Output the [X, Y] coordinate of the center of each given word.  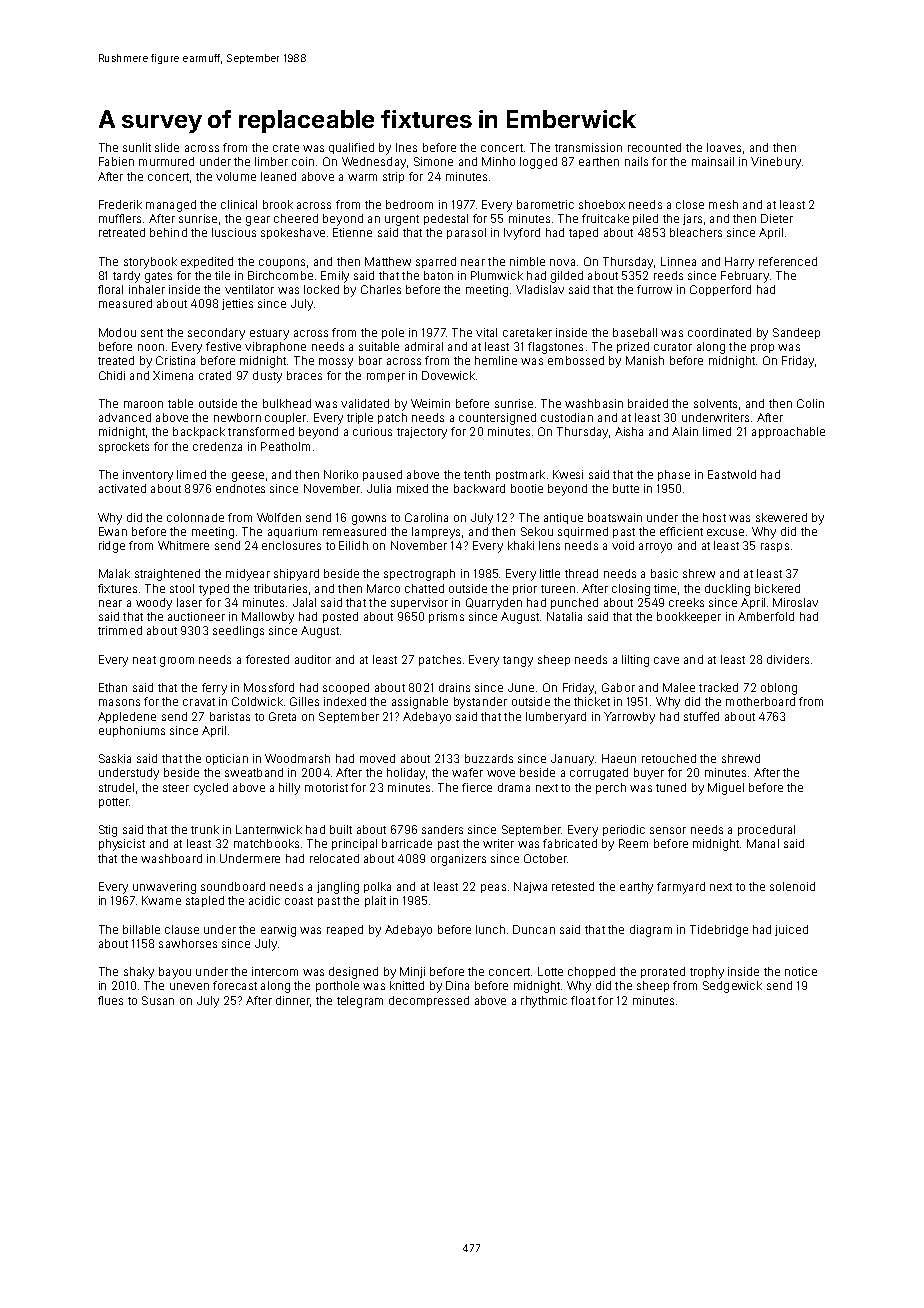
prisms [446, 617]
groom [177, 662]
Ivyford [522, 234]
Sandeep [796, 333]
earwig [278, 931]
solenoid [792, 886]
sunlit [137, 147]
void [623, 545]
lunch [490, 929]
